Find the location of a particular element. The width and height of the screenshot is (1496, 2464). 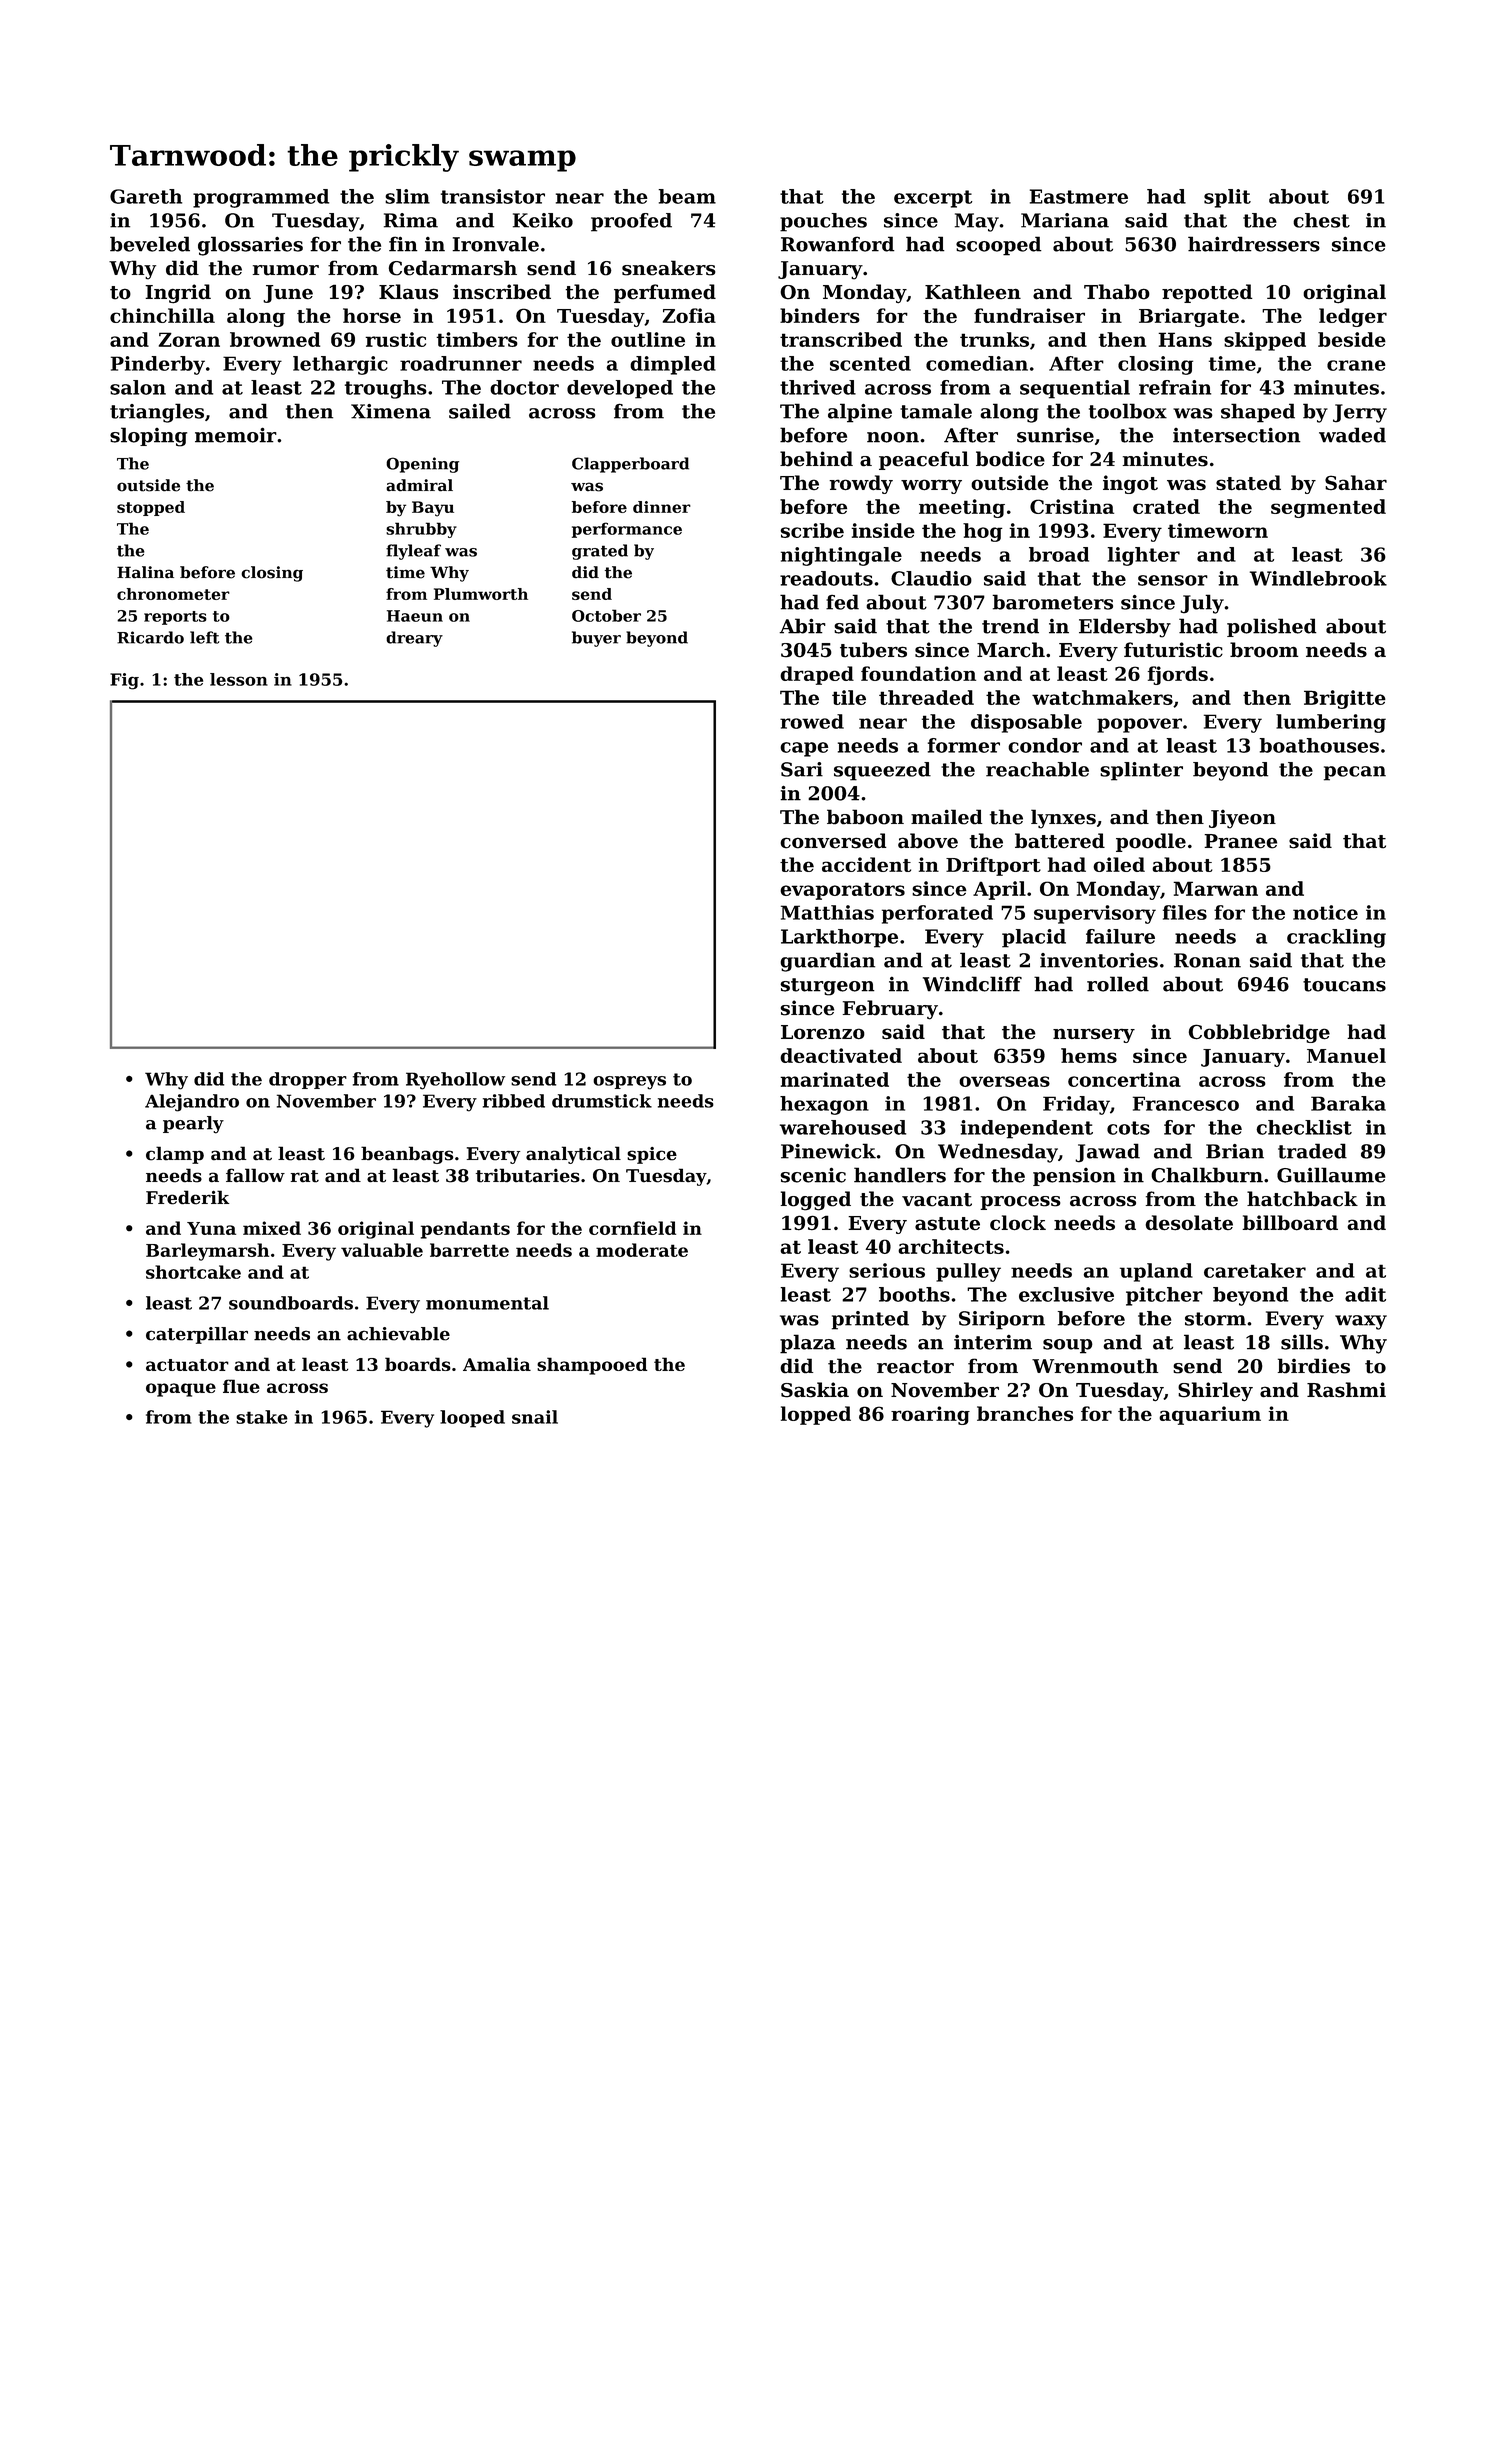

Gareth is located at coordinates (146, 196).
